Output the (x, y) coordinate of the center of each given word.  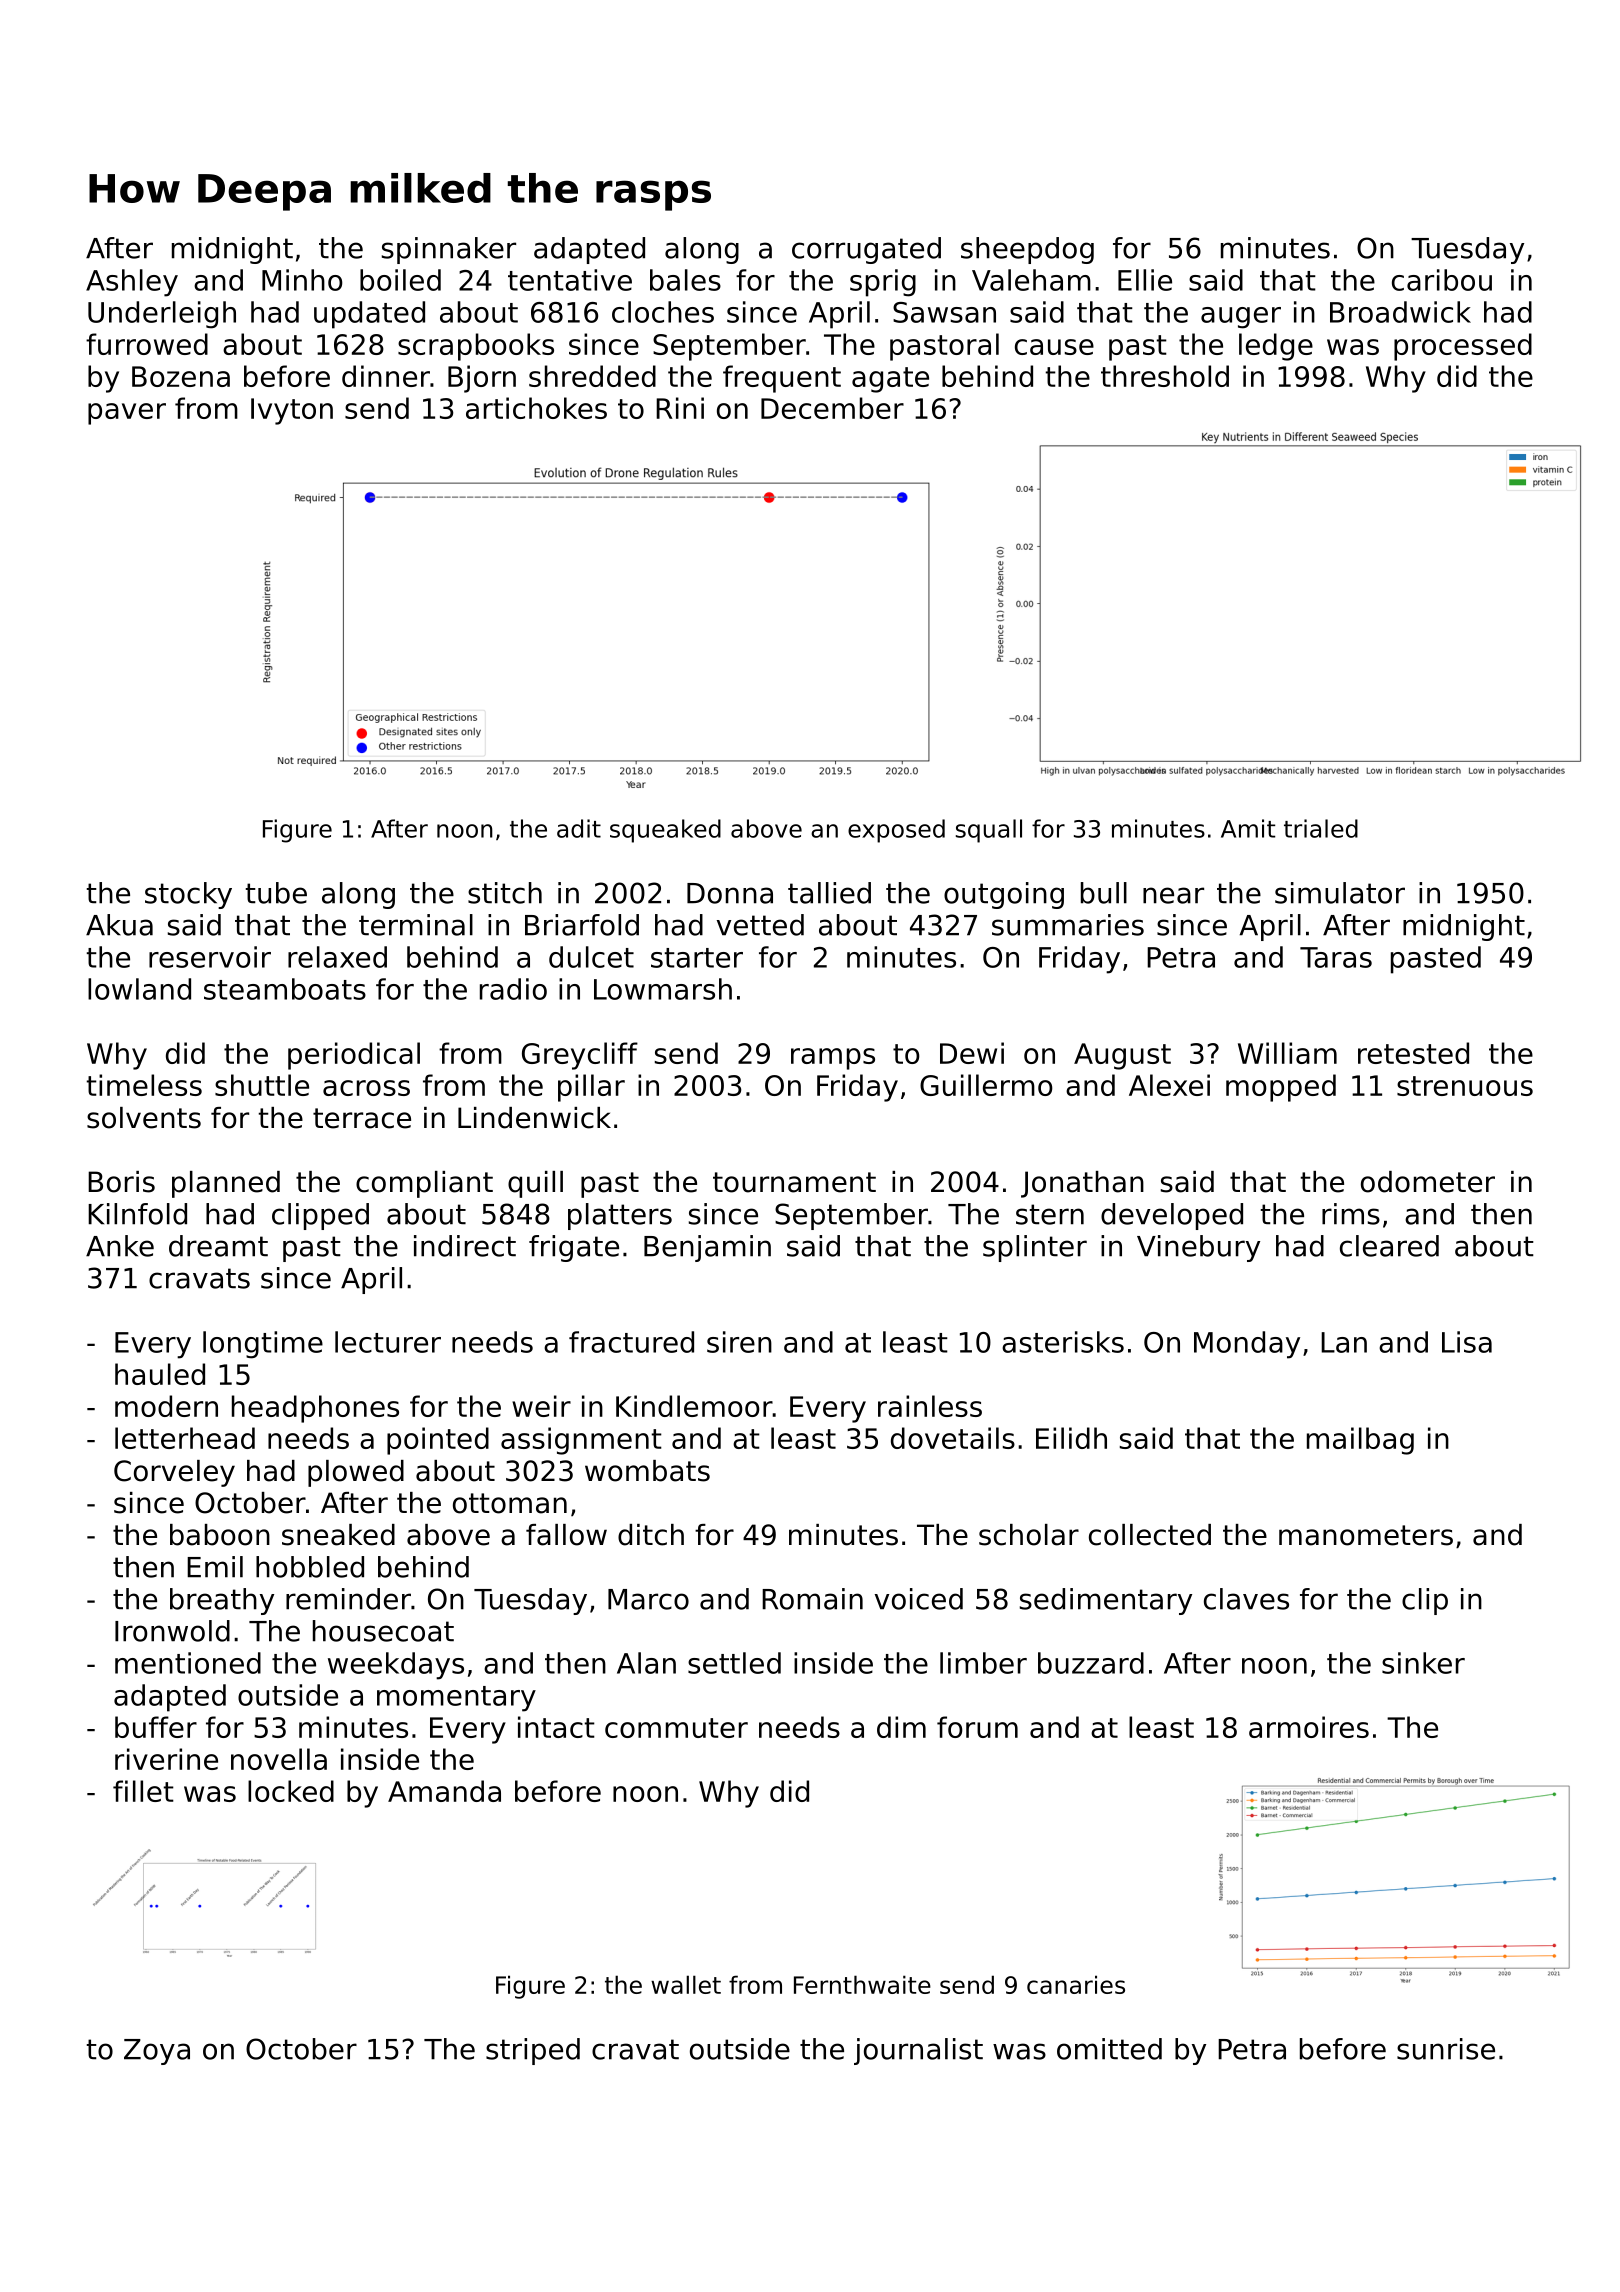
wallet (686, 1984)
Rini (680, 408)
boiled (400, 280)
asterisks (1063, 1342)
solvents (144, 1118)
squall (989, 831)
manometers (1366, 1535)
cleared (1389, 1246)
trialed (1321, 828)
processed (1463, 347)
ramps (833, 1059)
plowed (356, 1473)
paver (127, 414)
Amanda (444, 1791)
